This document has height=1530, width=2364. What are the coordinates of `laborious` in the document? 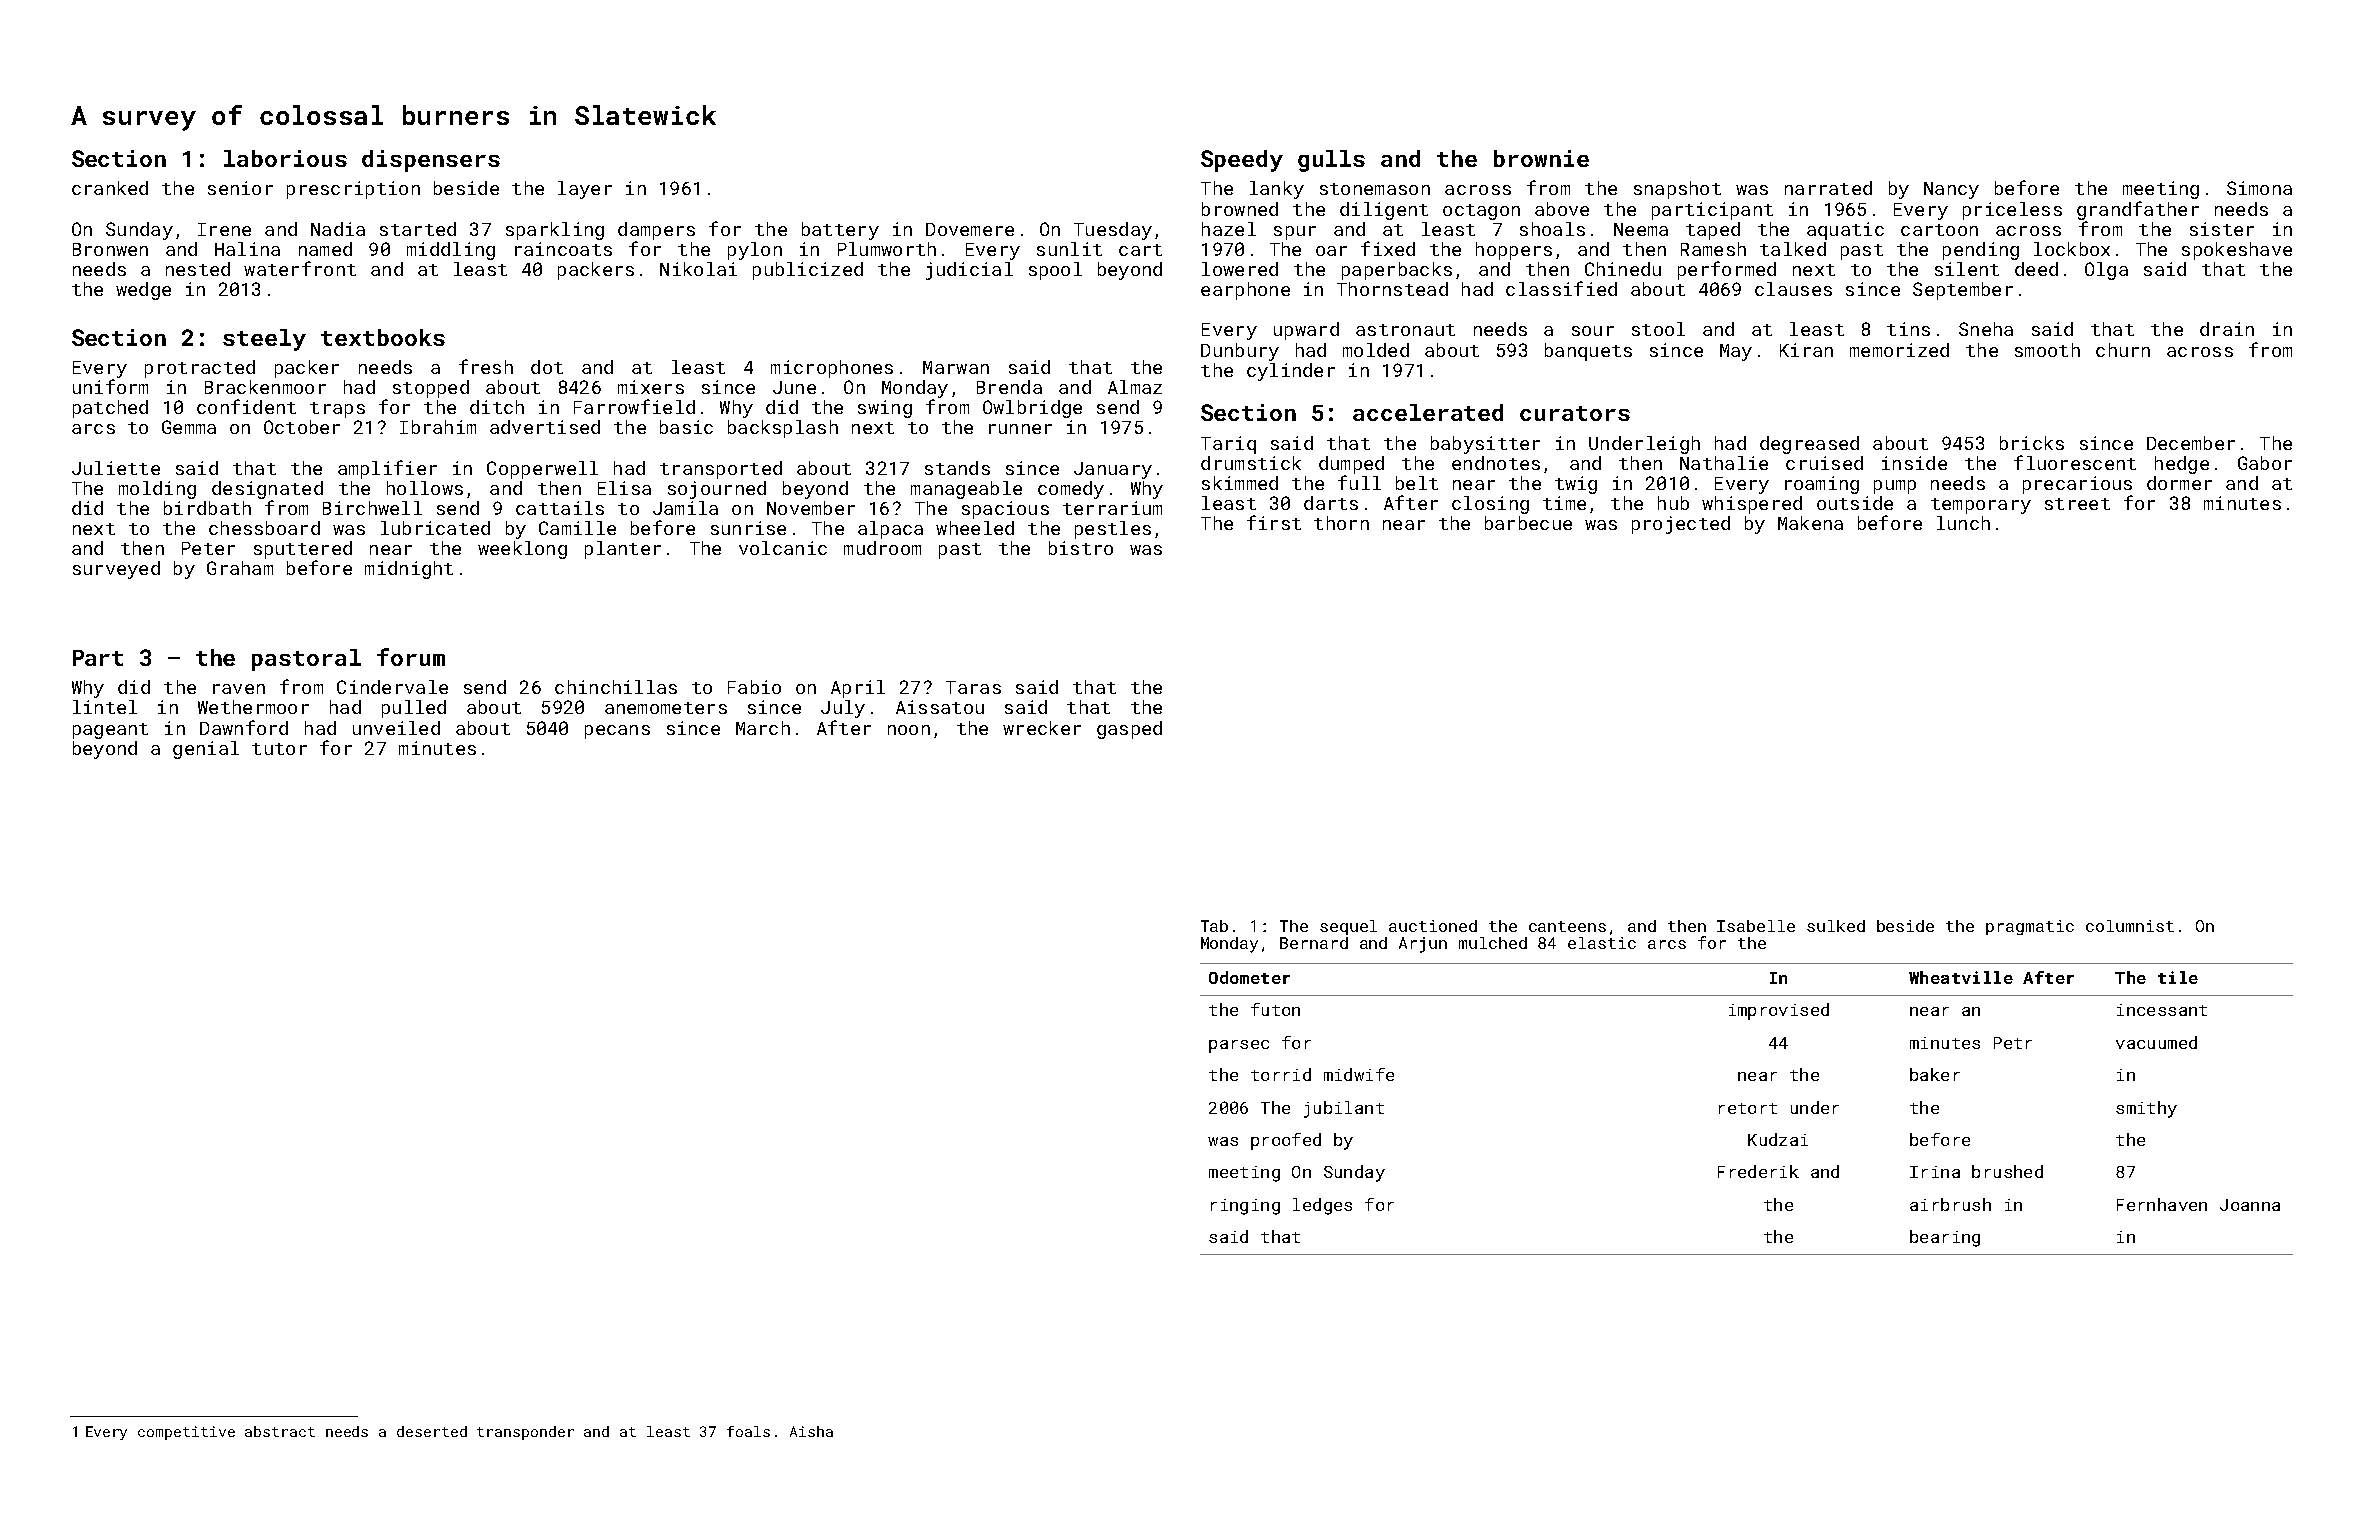 It's located at (285, 158).
